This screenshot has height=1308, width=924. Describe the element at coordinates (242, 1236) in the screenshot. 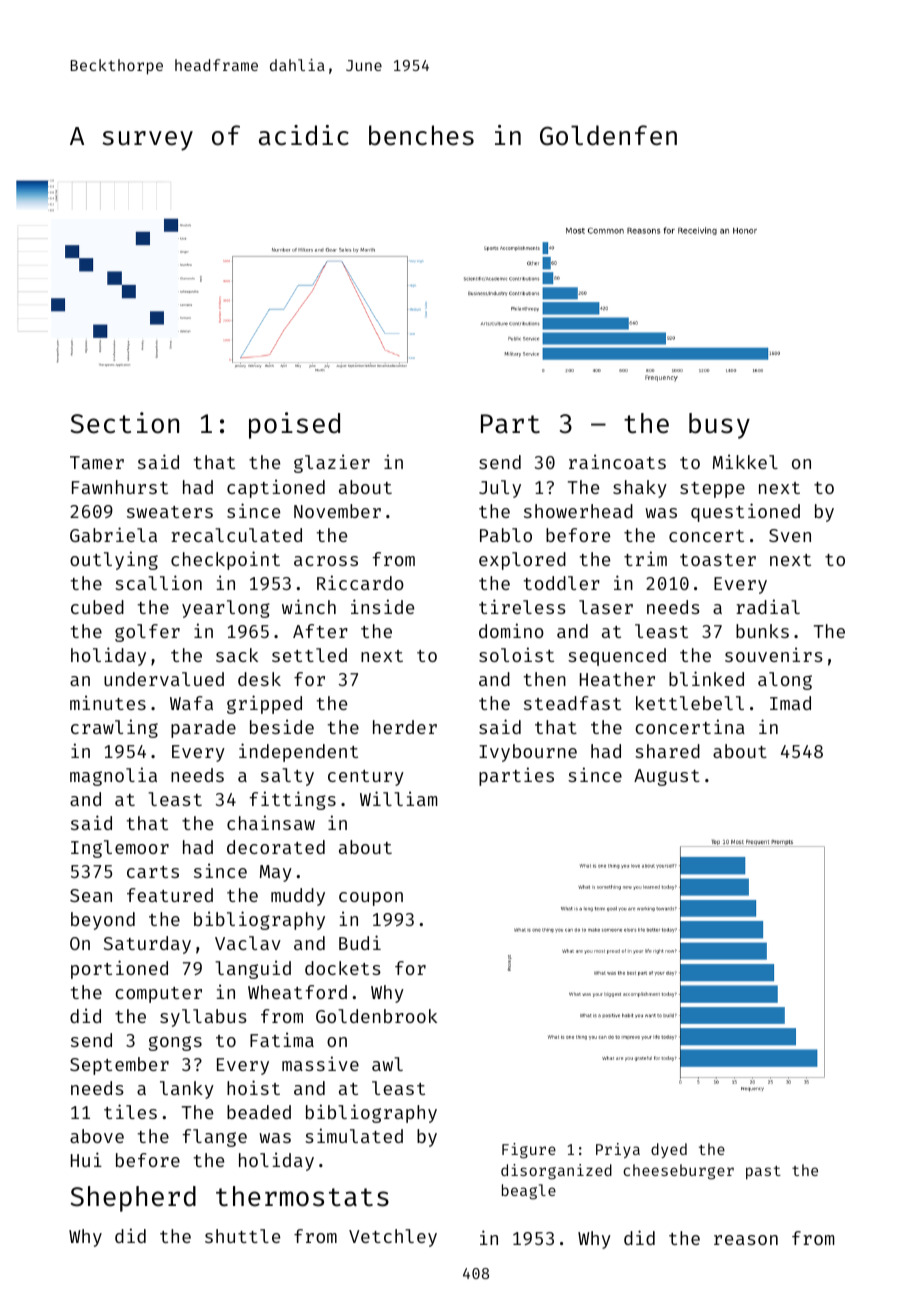

I see `shuttle` at that location.
